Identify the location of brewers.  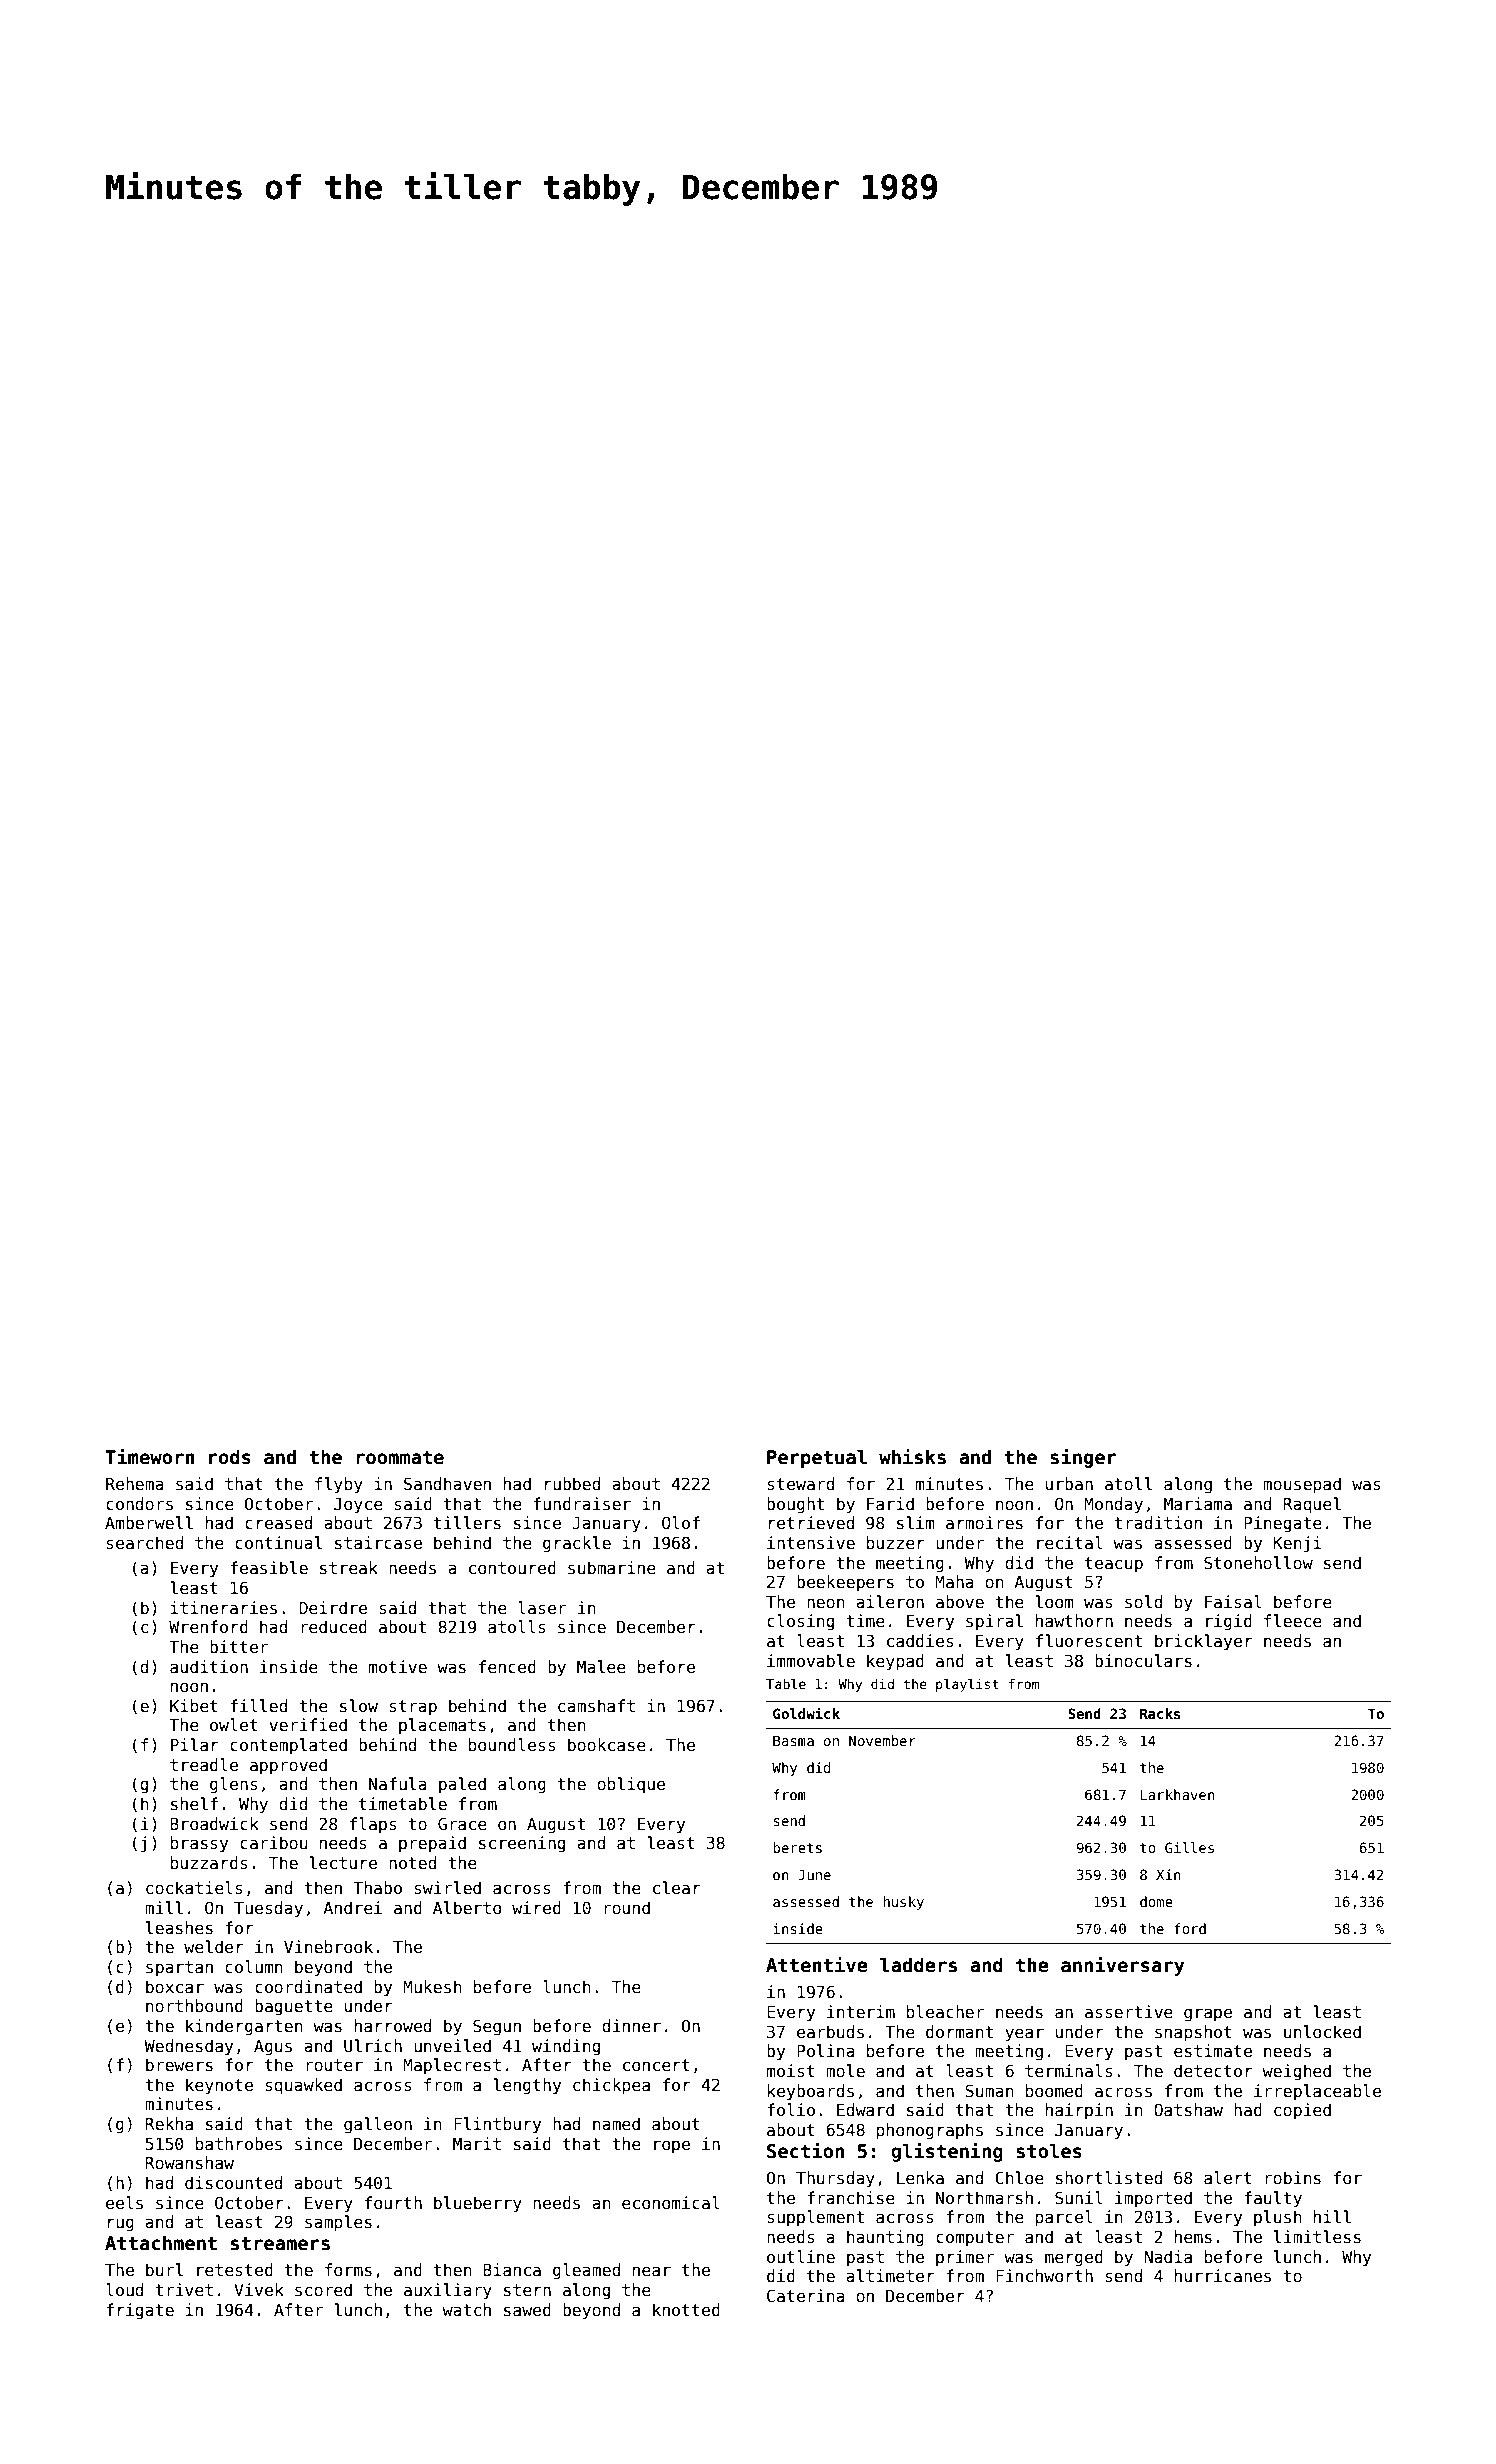
(179, 2065).
